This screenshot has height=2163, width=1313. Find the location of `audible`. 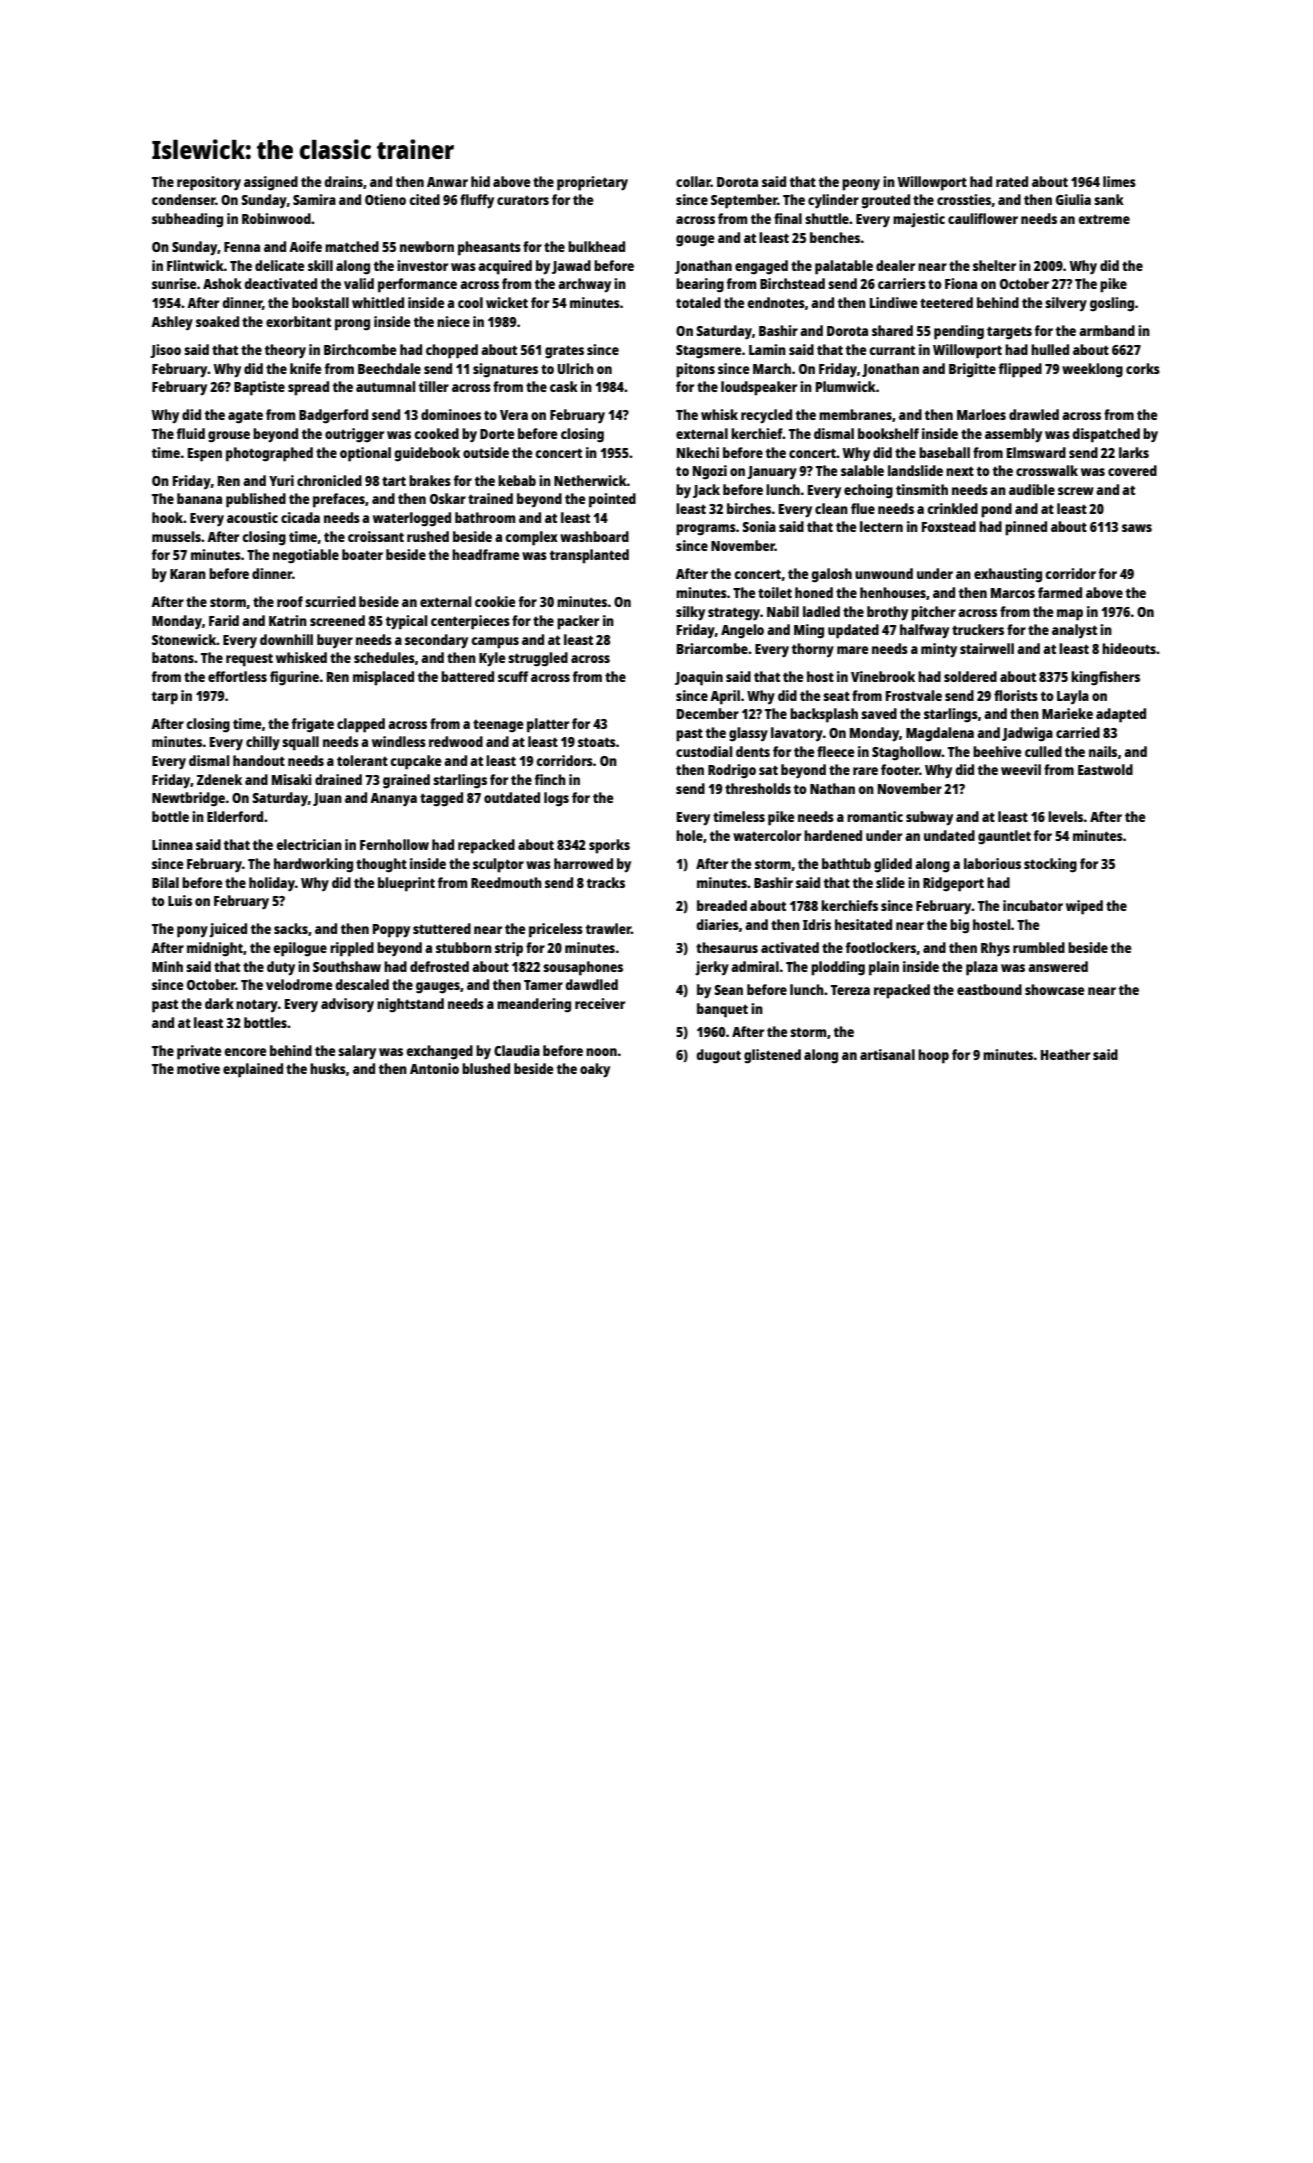

audible is located at coordinates (1032, 489).
